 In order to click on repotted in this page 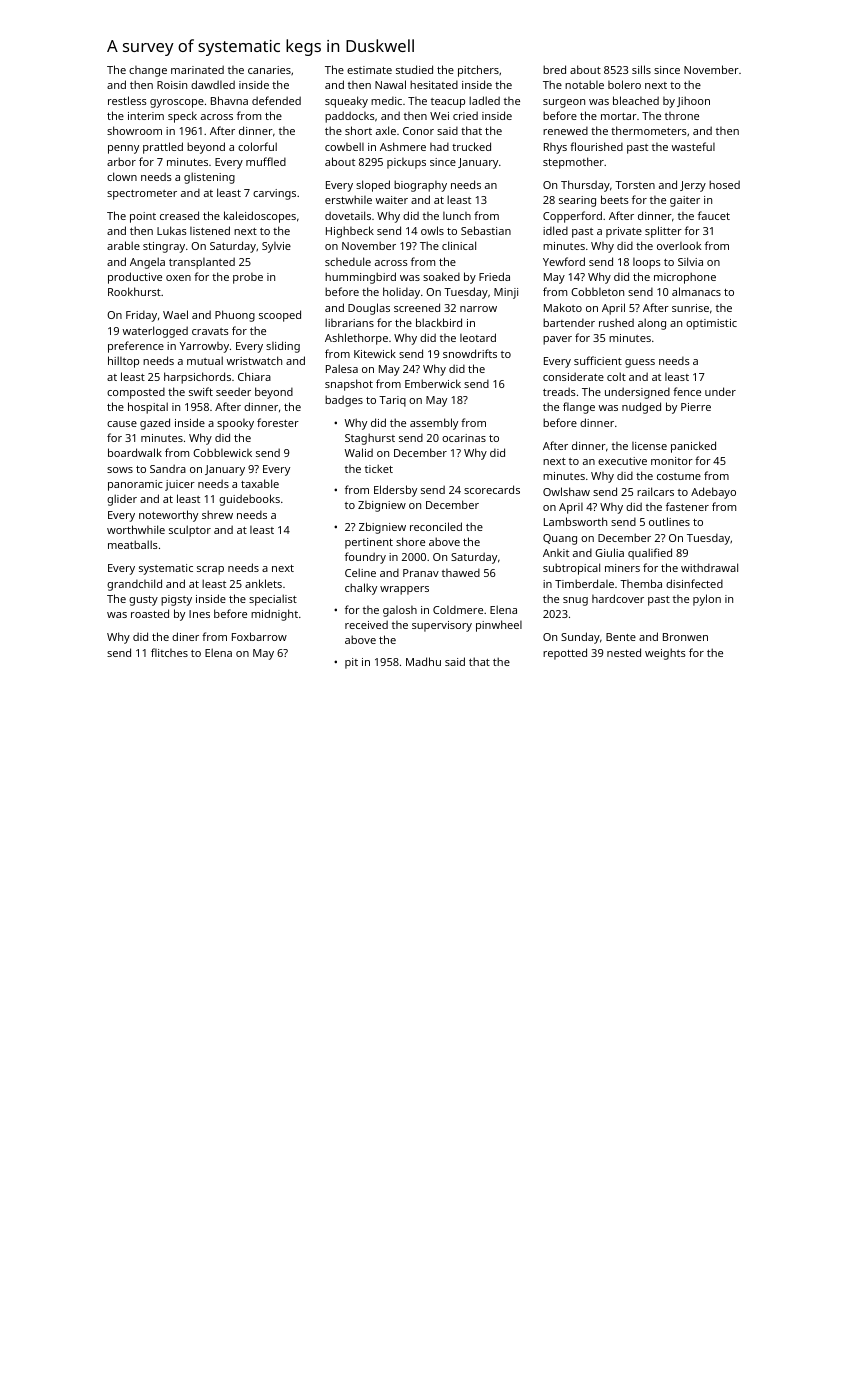, I will do `click(565, 654)`.
